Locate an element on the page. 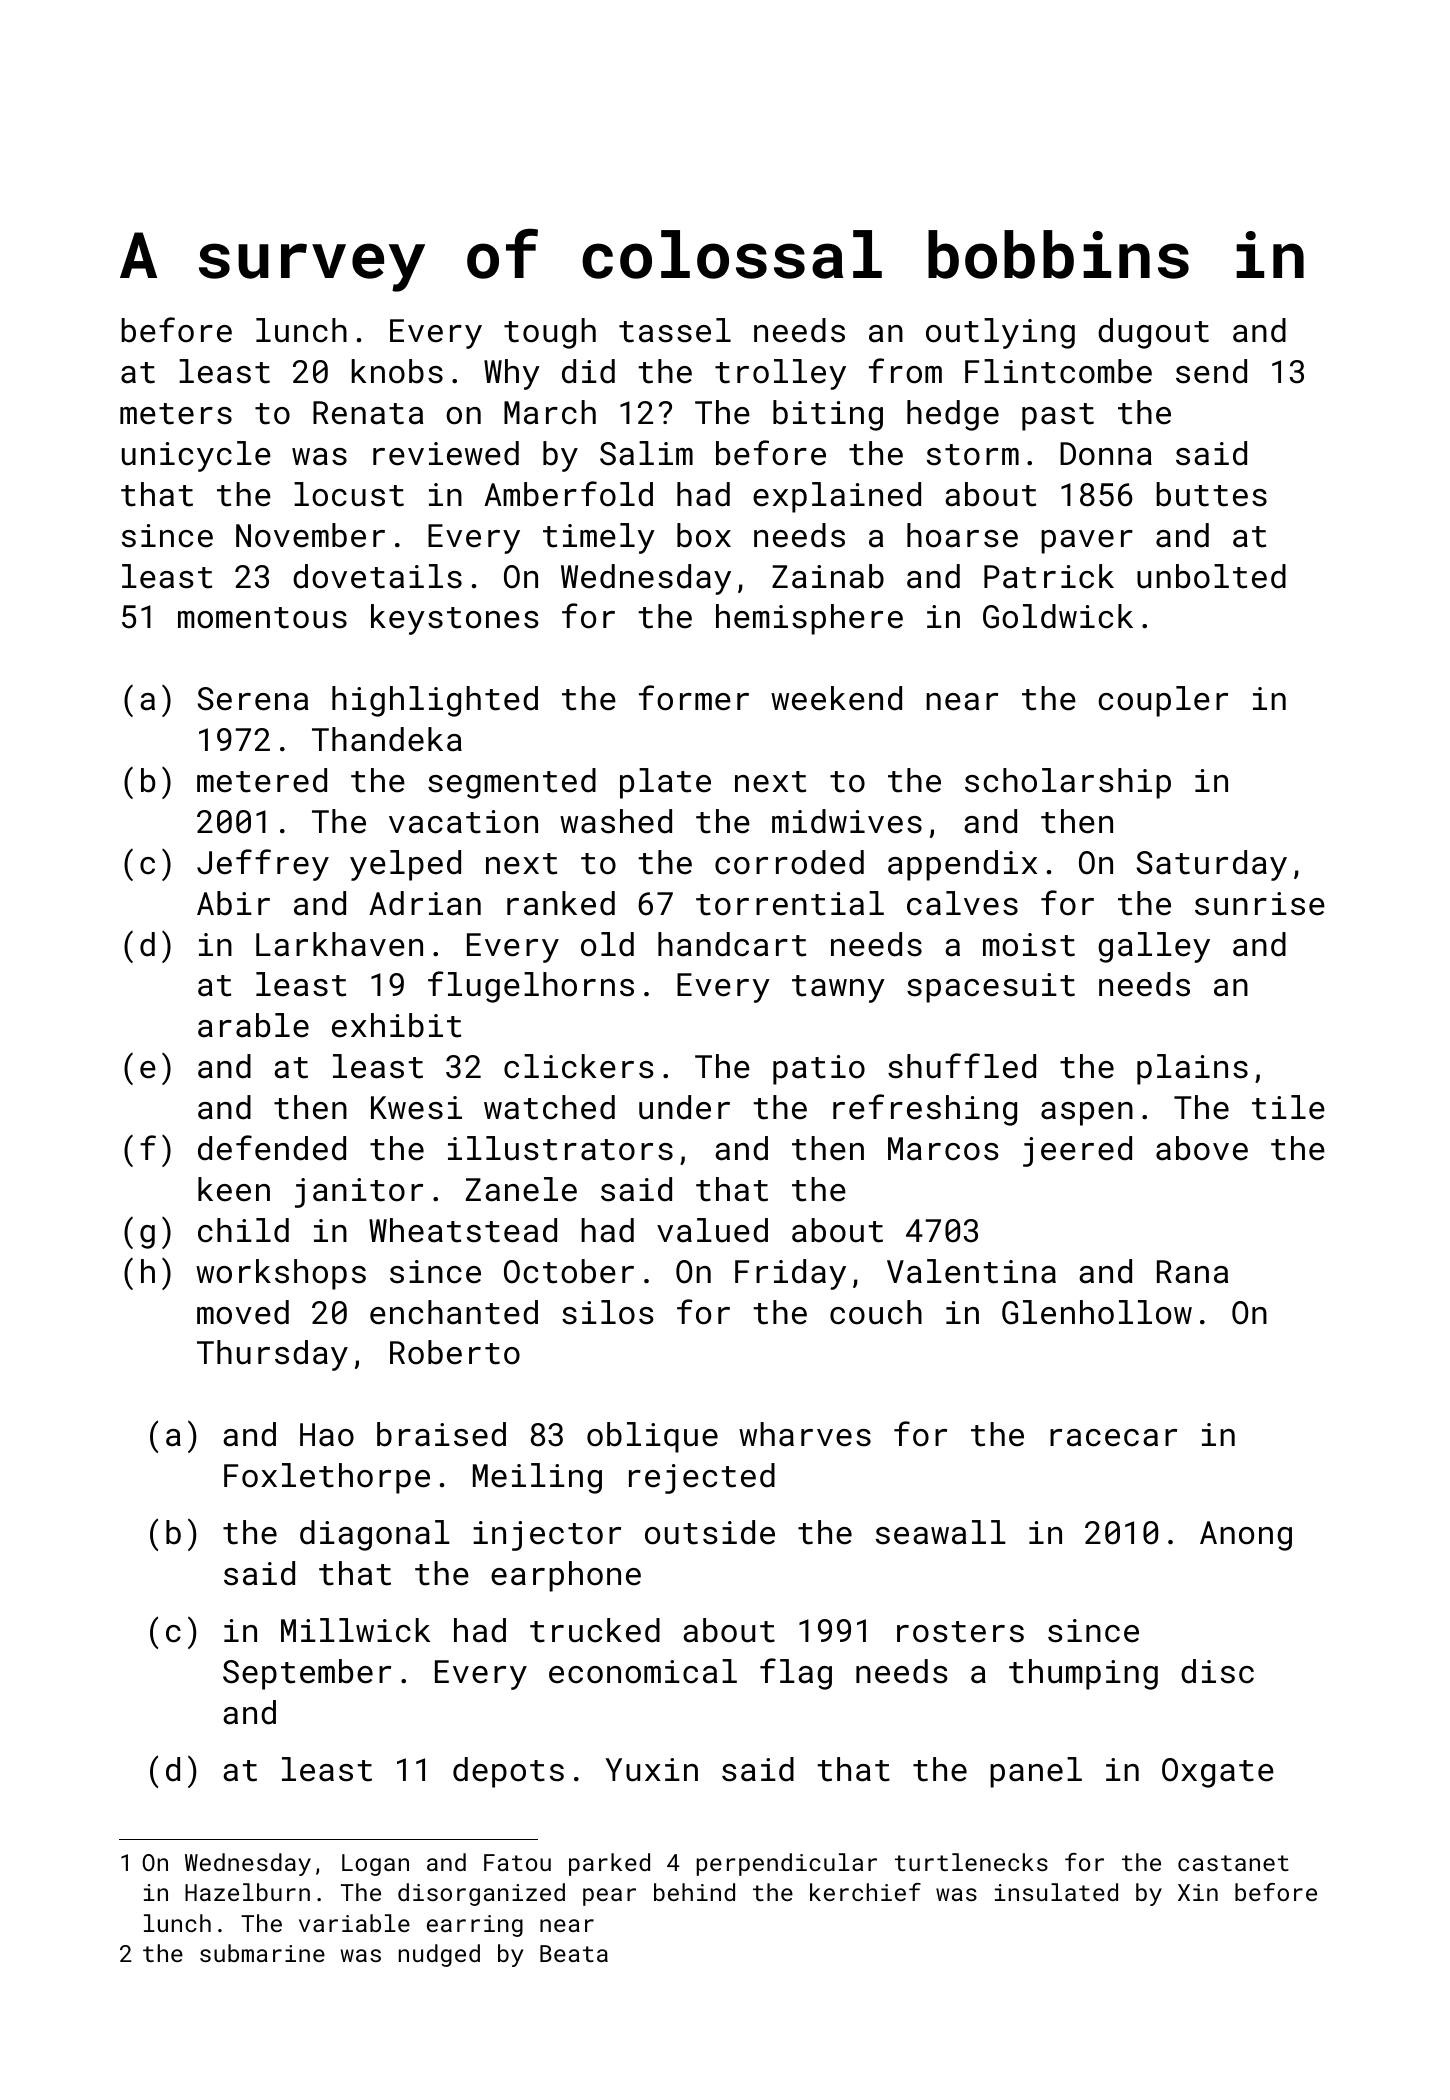 The height and width of the document is (2100, 1450). defended is located at coordinates (272, 1148).
